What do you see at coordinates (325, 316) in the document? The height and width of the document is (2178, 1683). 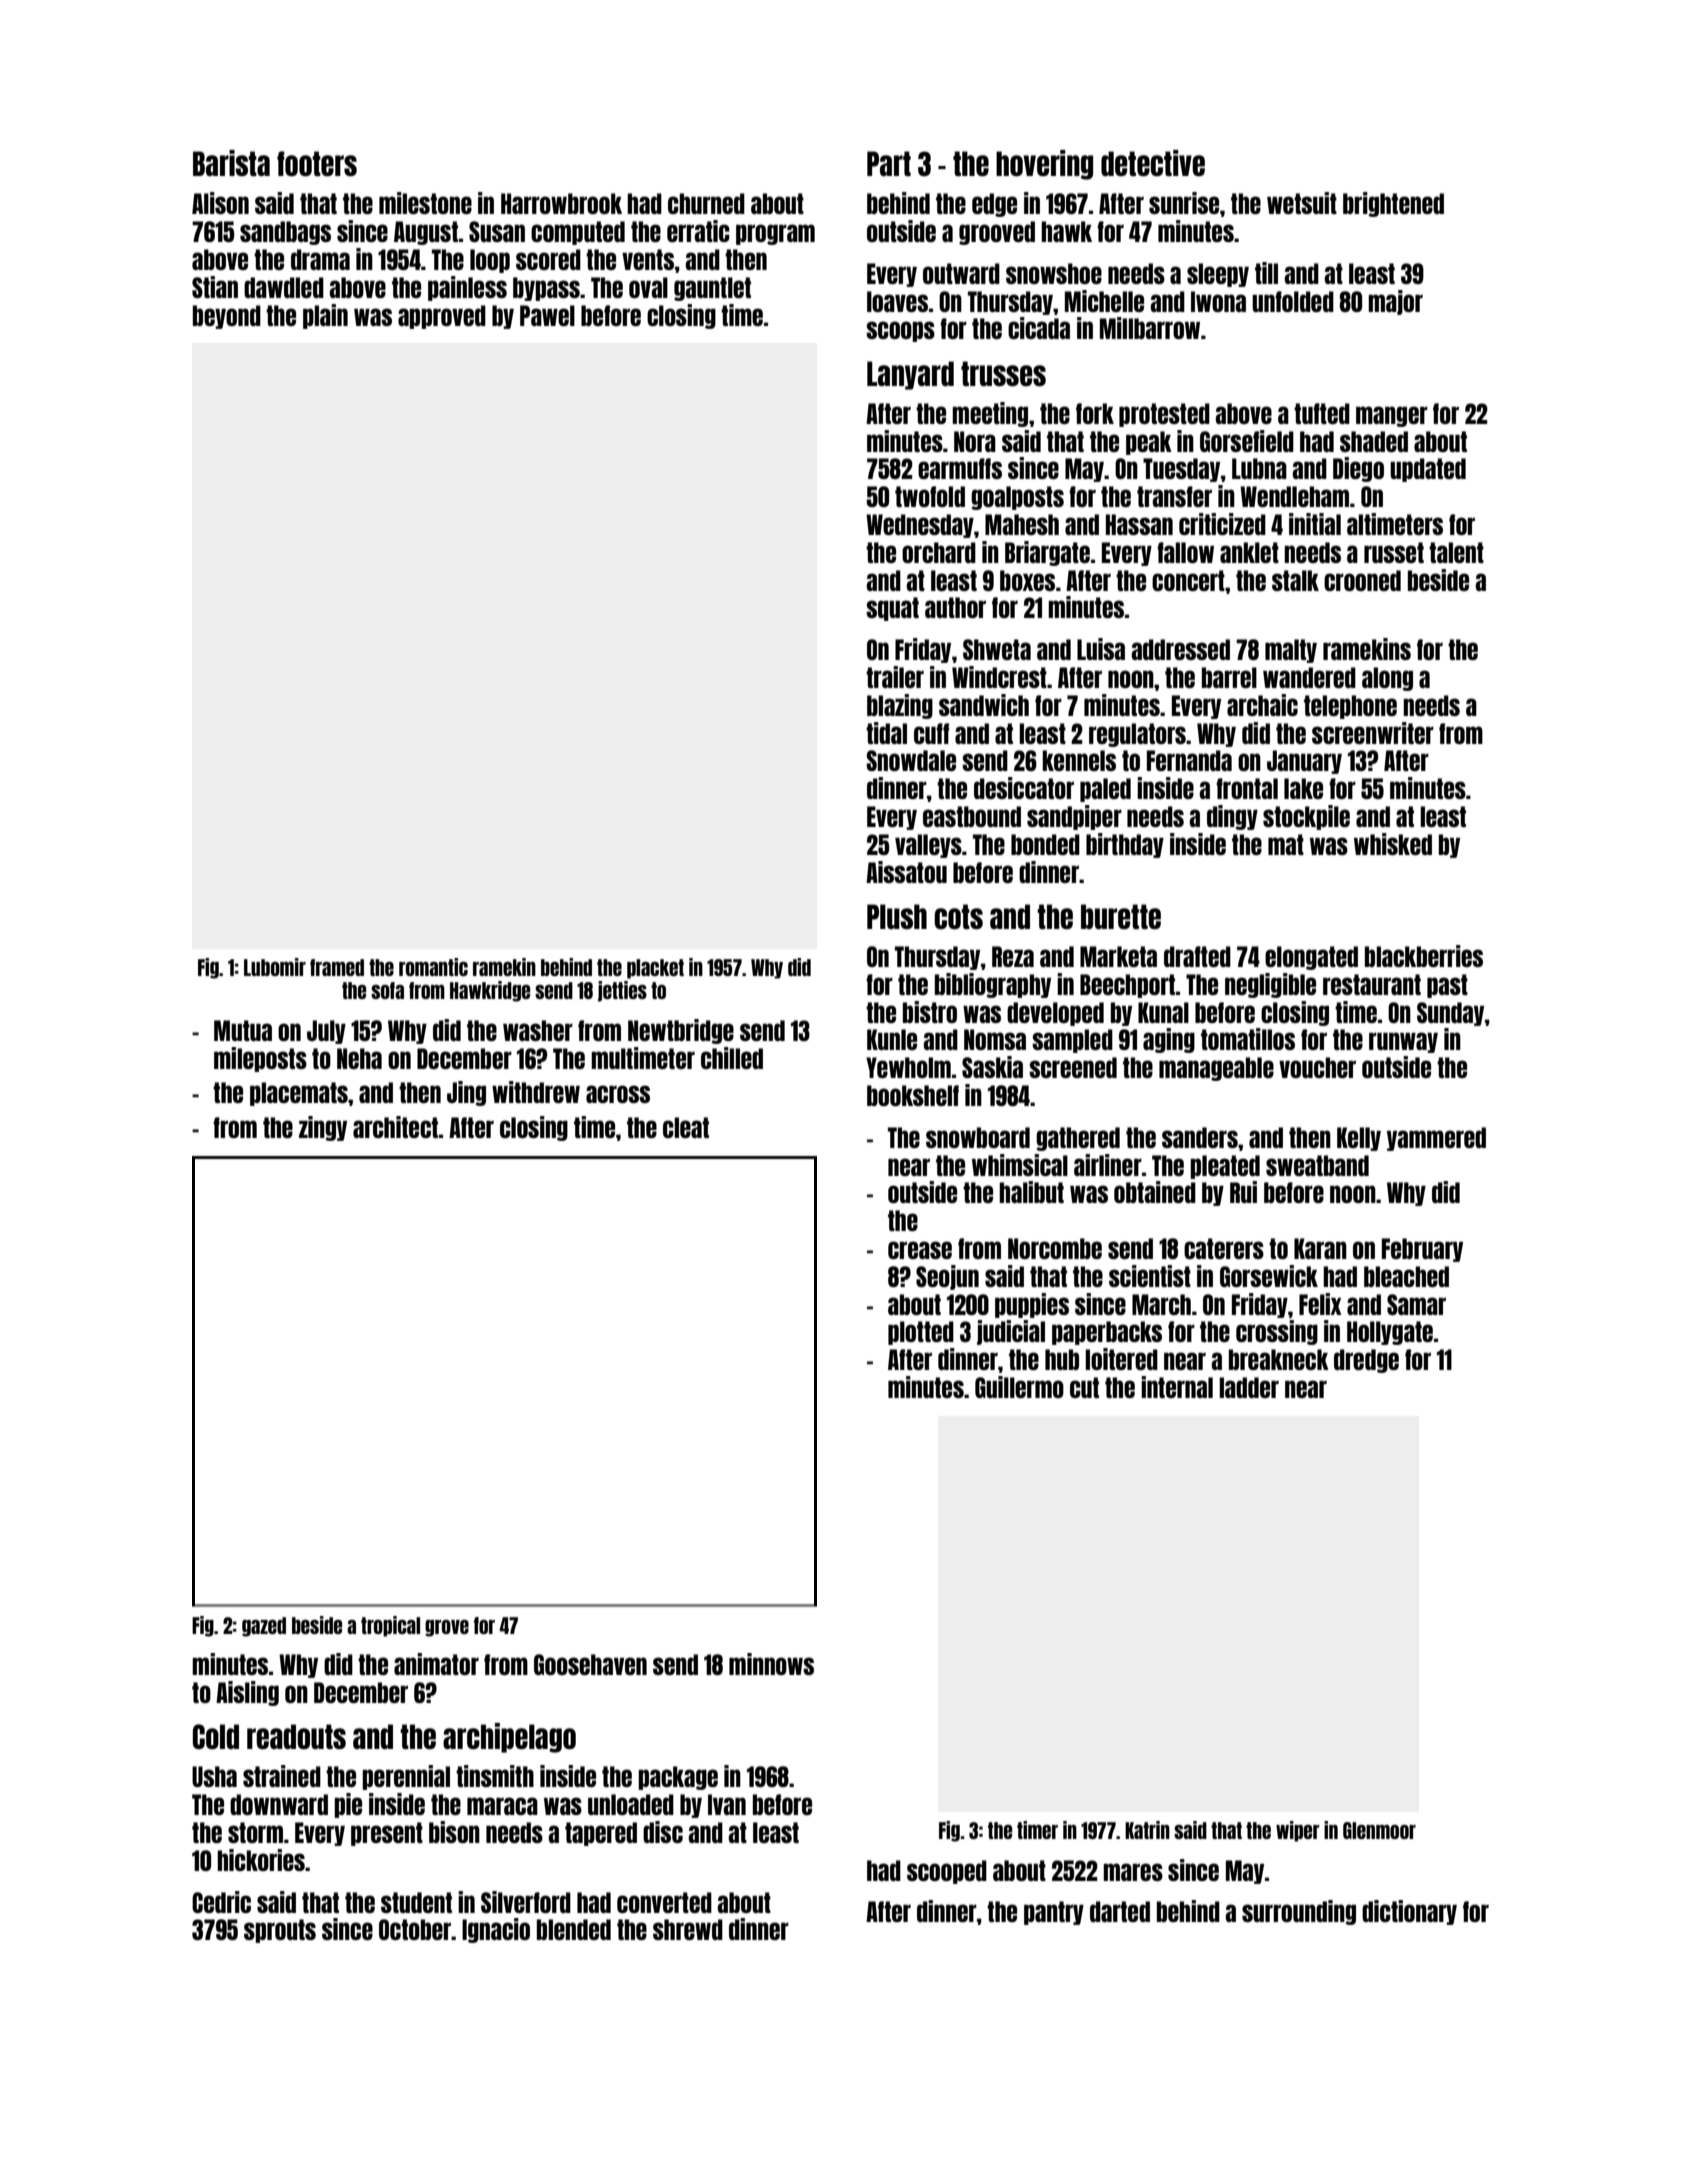 I see `plain` at bounding box center [325, 316].
